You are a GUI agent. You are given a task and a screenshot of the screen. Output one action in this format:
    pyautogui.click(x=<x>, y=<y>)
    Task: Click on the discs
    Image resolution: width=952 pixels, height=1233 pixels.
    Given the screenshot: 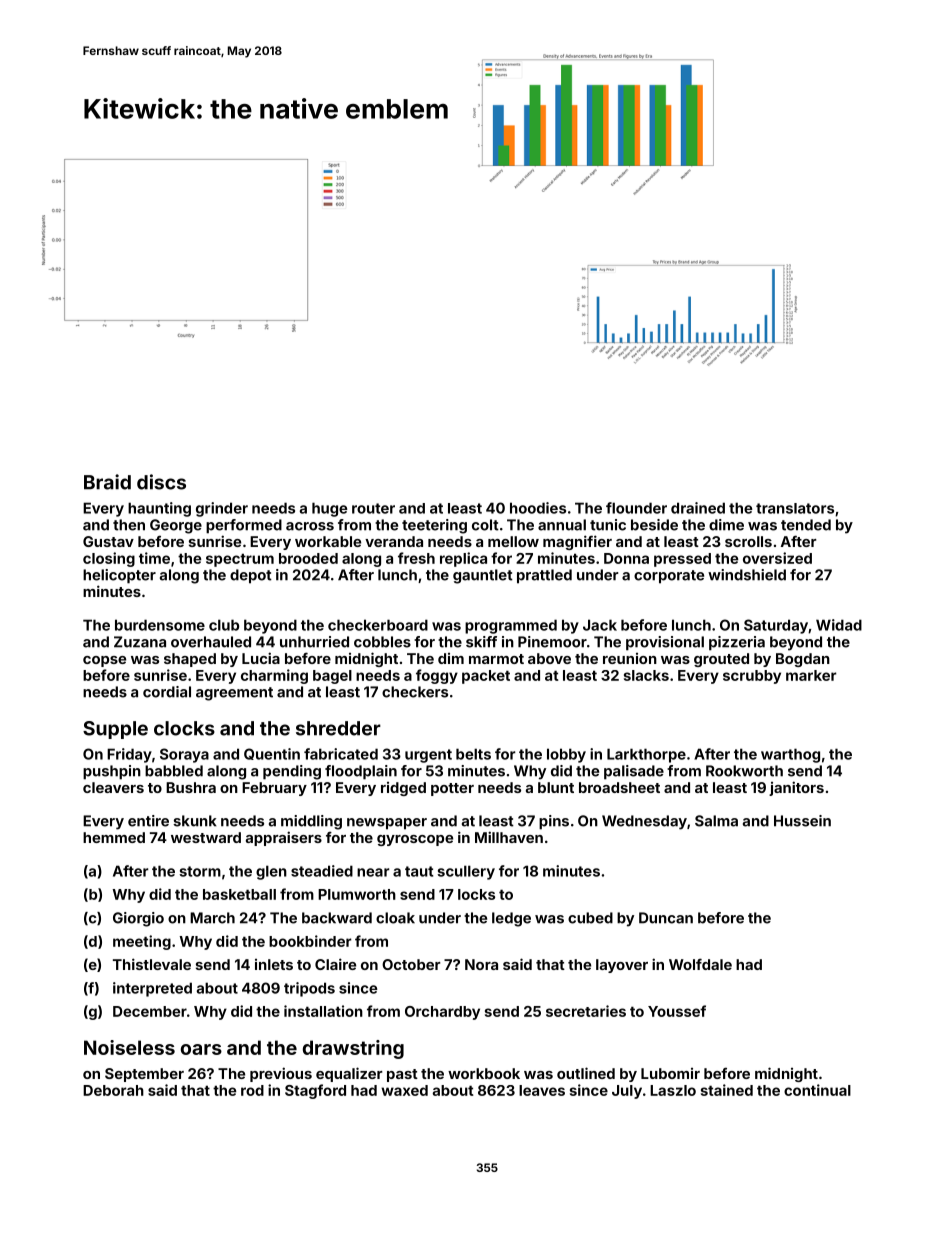 What is the action you would take?
    pyautogui.click(x=161, y=482)
